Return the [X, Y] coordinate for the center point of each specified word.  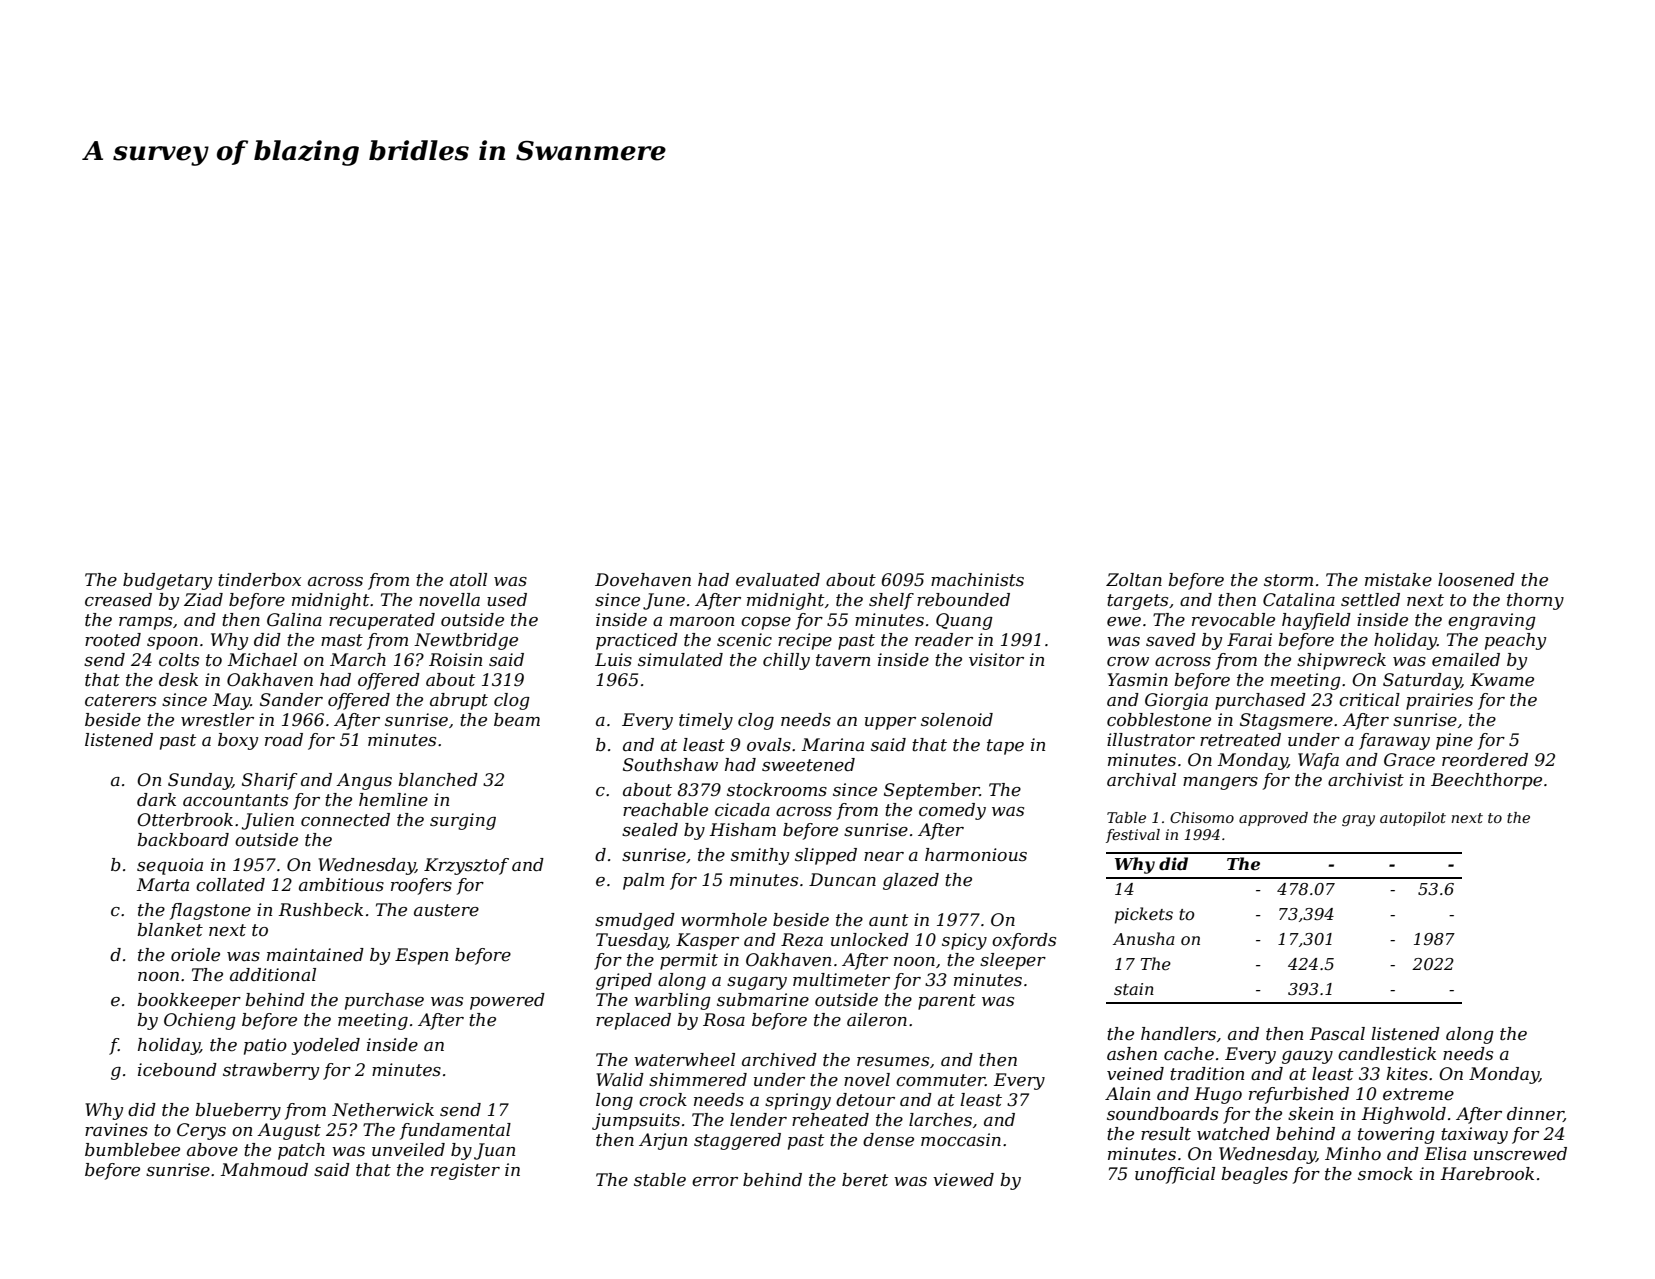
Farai [1249, 639]
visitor [996, 659]
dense [888, 1140]
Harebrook [1487, 1173]
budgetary [167, 581]
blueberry [238, 1111]
